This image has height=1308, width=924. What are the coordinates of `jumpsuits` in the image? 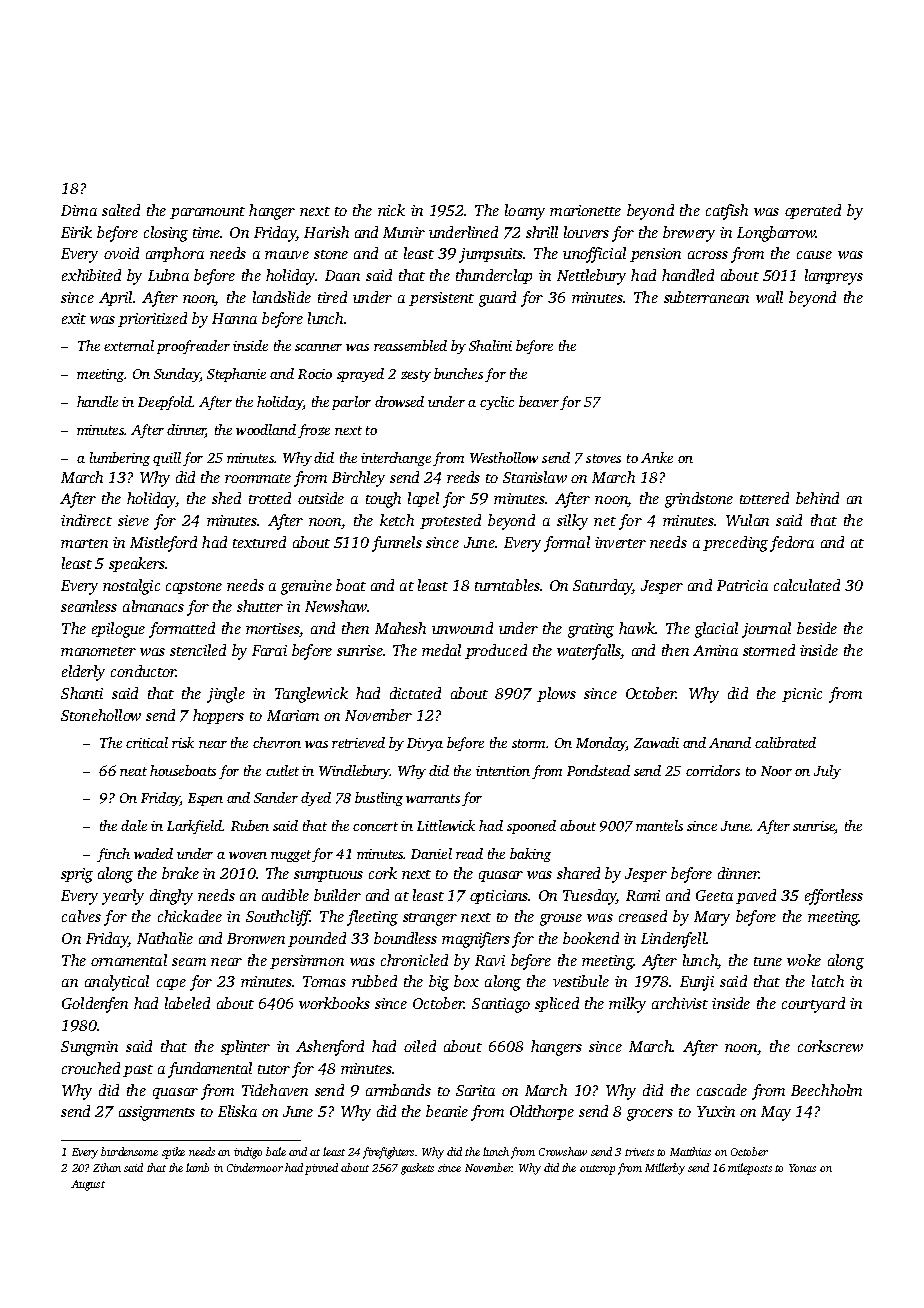 It's located at (491, 255).
